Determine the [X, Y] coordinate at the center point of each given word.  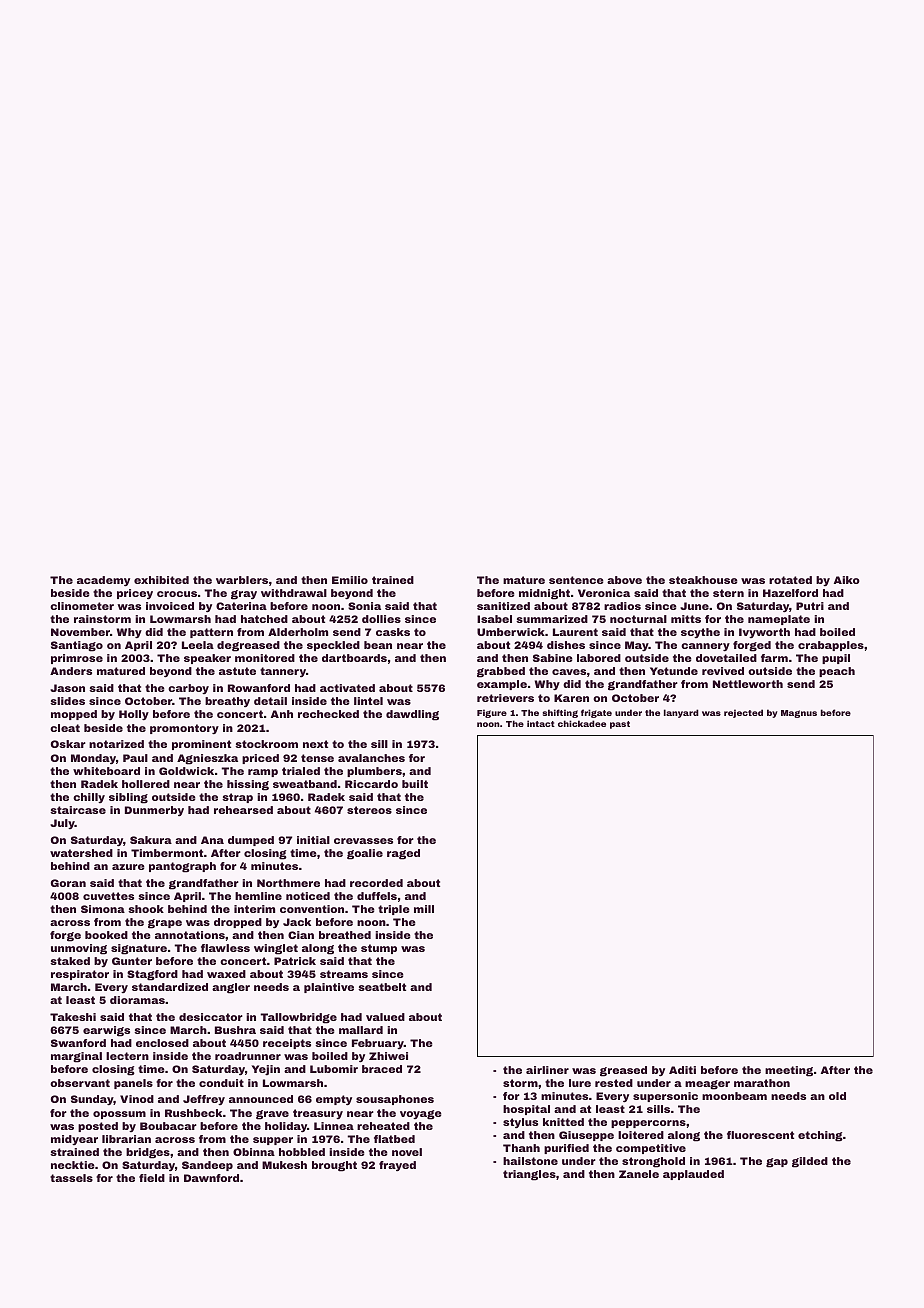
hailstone [530, 1161]
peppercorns [648, 1124]
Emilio [350, 580]
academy [103, 581]
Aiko [847, 580]
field [152, 1178]
